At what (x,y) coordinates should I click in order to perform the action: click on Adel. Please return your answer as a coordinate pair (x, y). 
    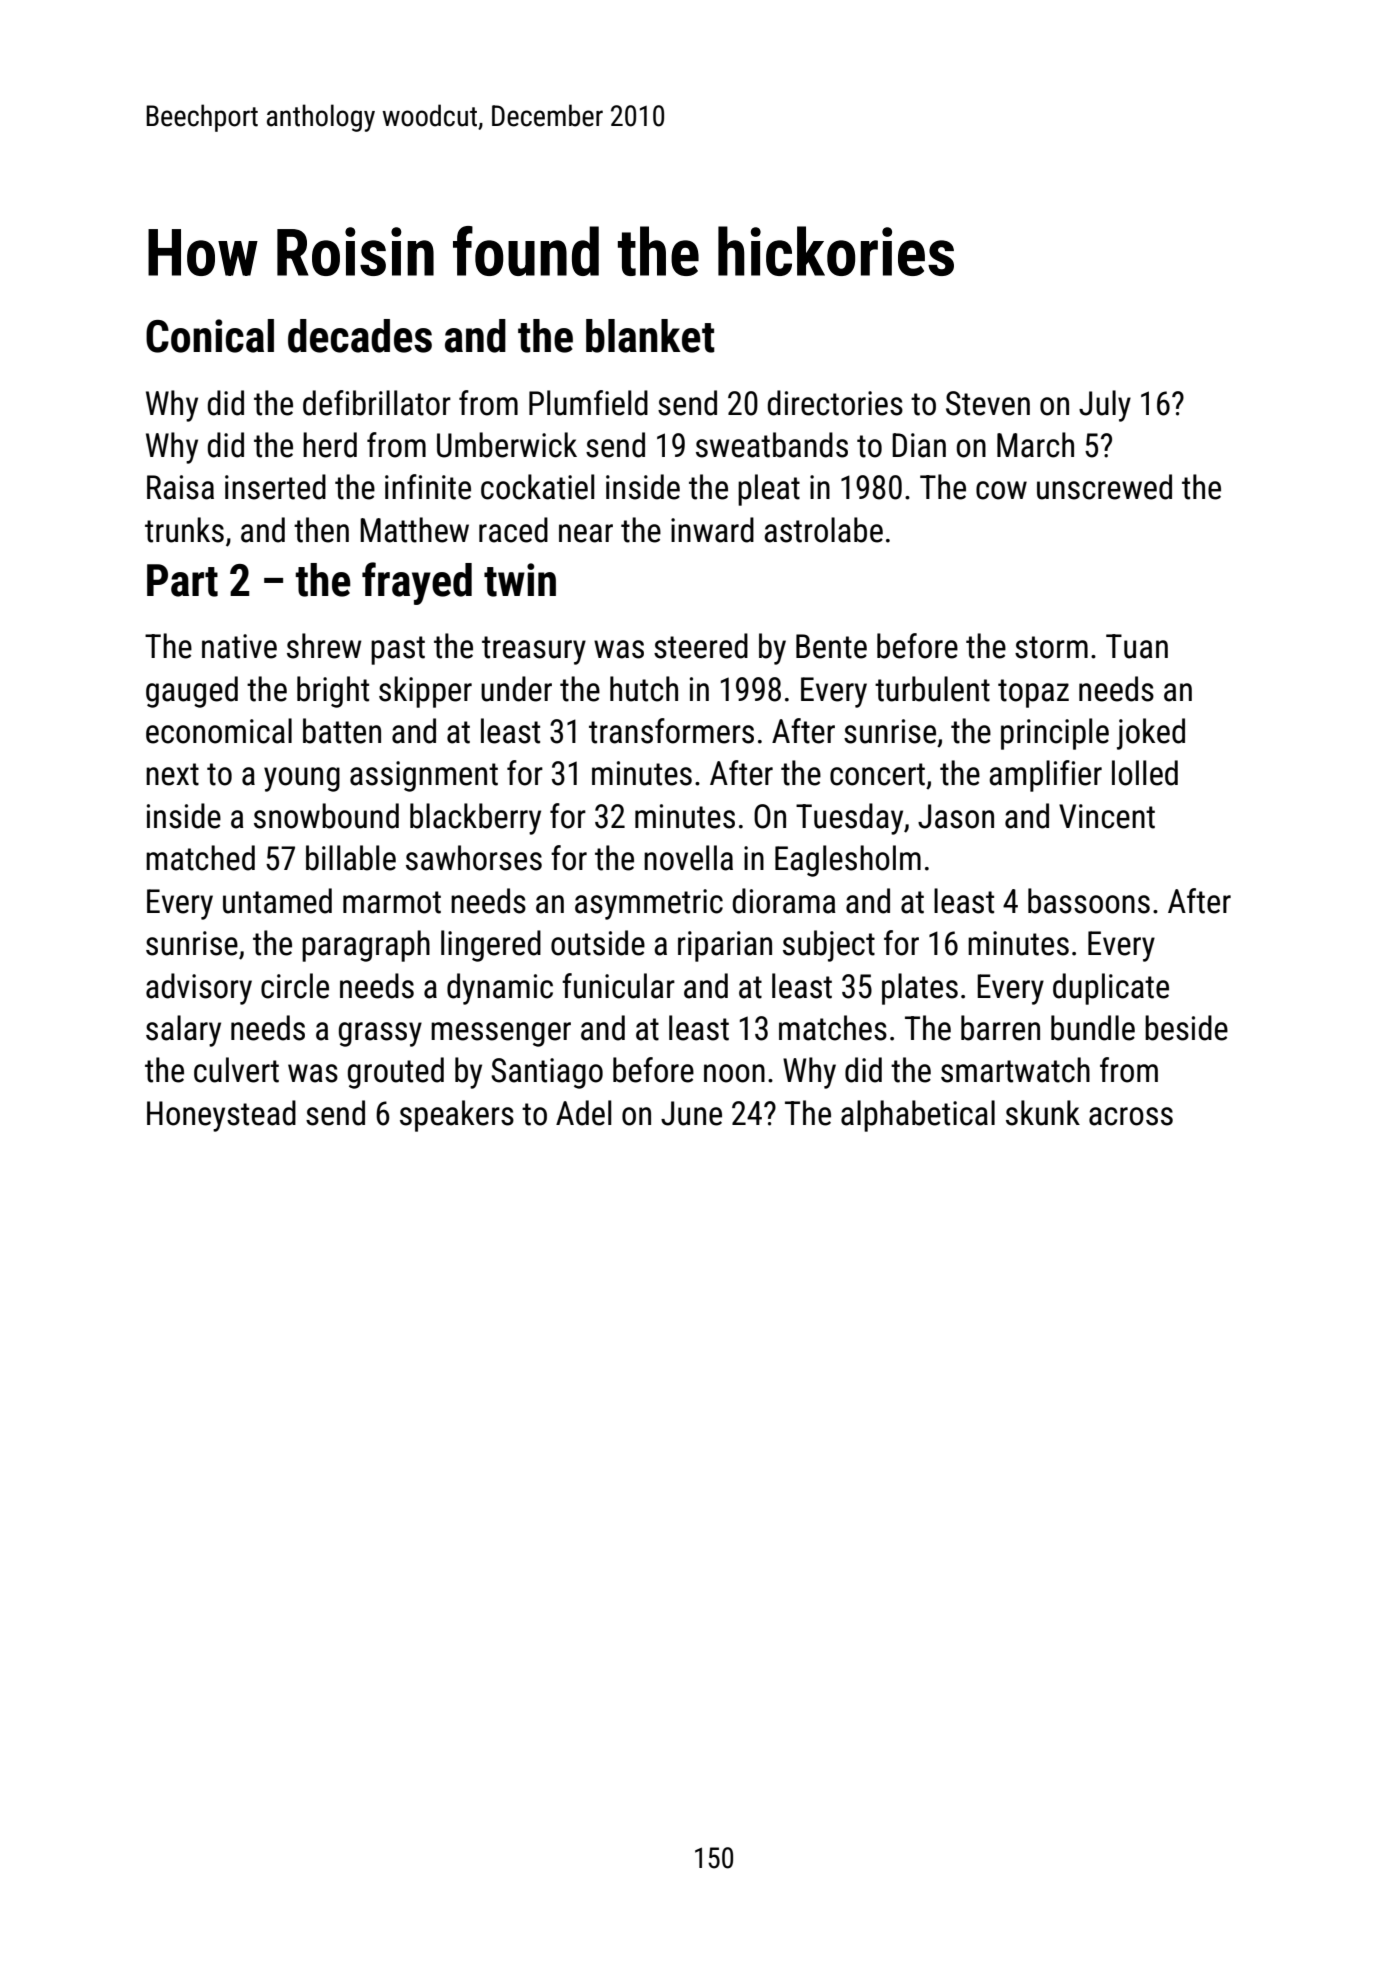
    Looking at the image, I should click on (583, 1113).
